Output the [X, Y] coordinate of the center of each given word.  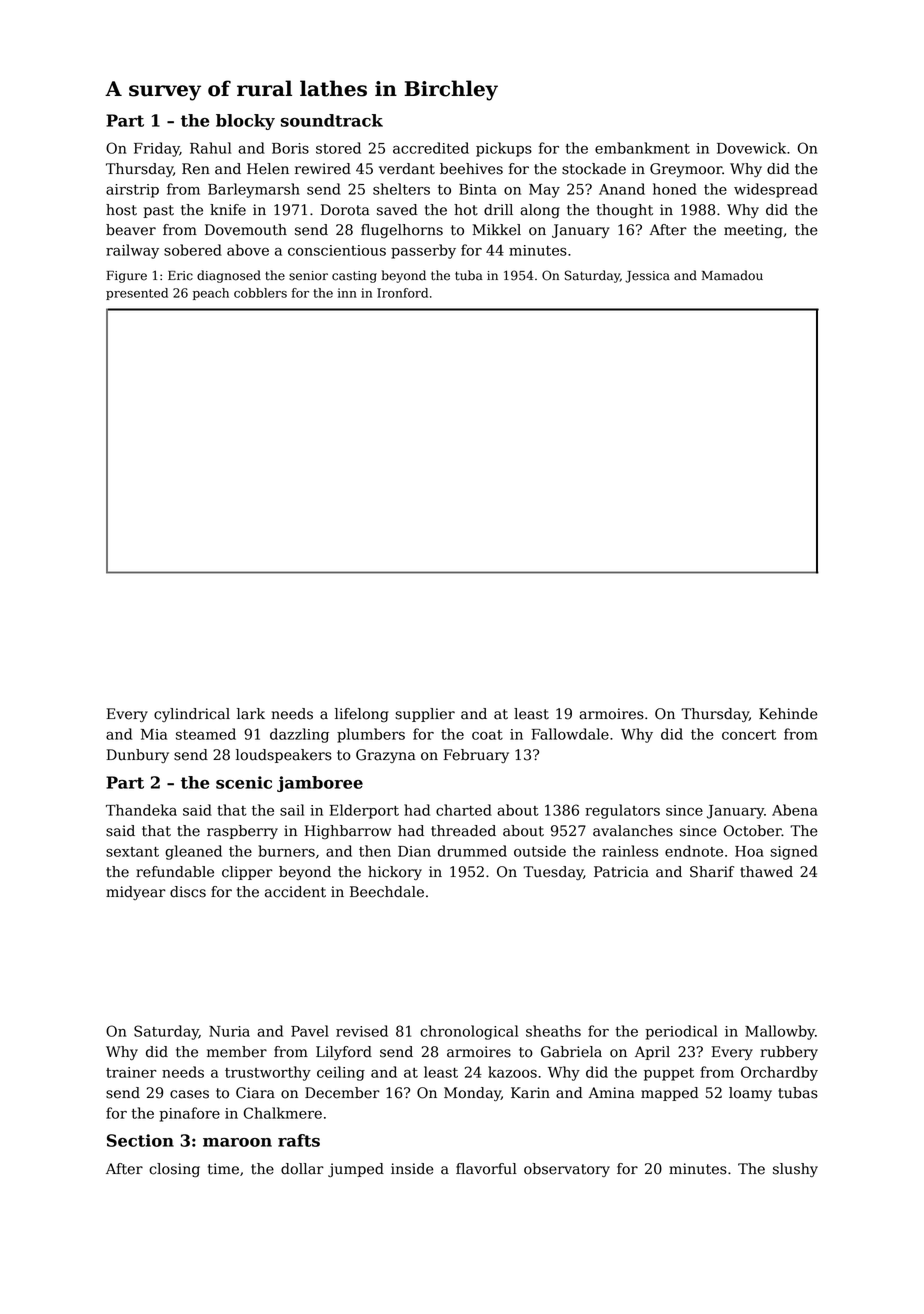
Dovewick [751, 148]
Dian [414, 851]
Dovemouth [246, 230]
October [753, 831]
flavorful [486, 1169]
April [652, 1053]
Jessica [647, 277]
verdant [407, 169]
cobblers [260, 293]
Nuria [229, 1031]
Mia [154, 734]
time [223, 1169]
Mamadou [732, 275]
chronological [469, 1032]
